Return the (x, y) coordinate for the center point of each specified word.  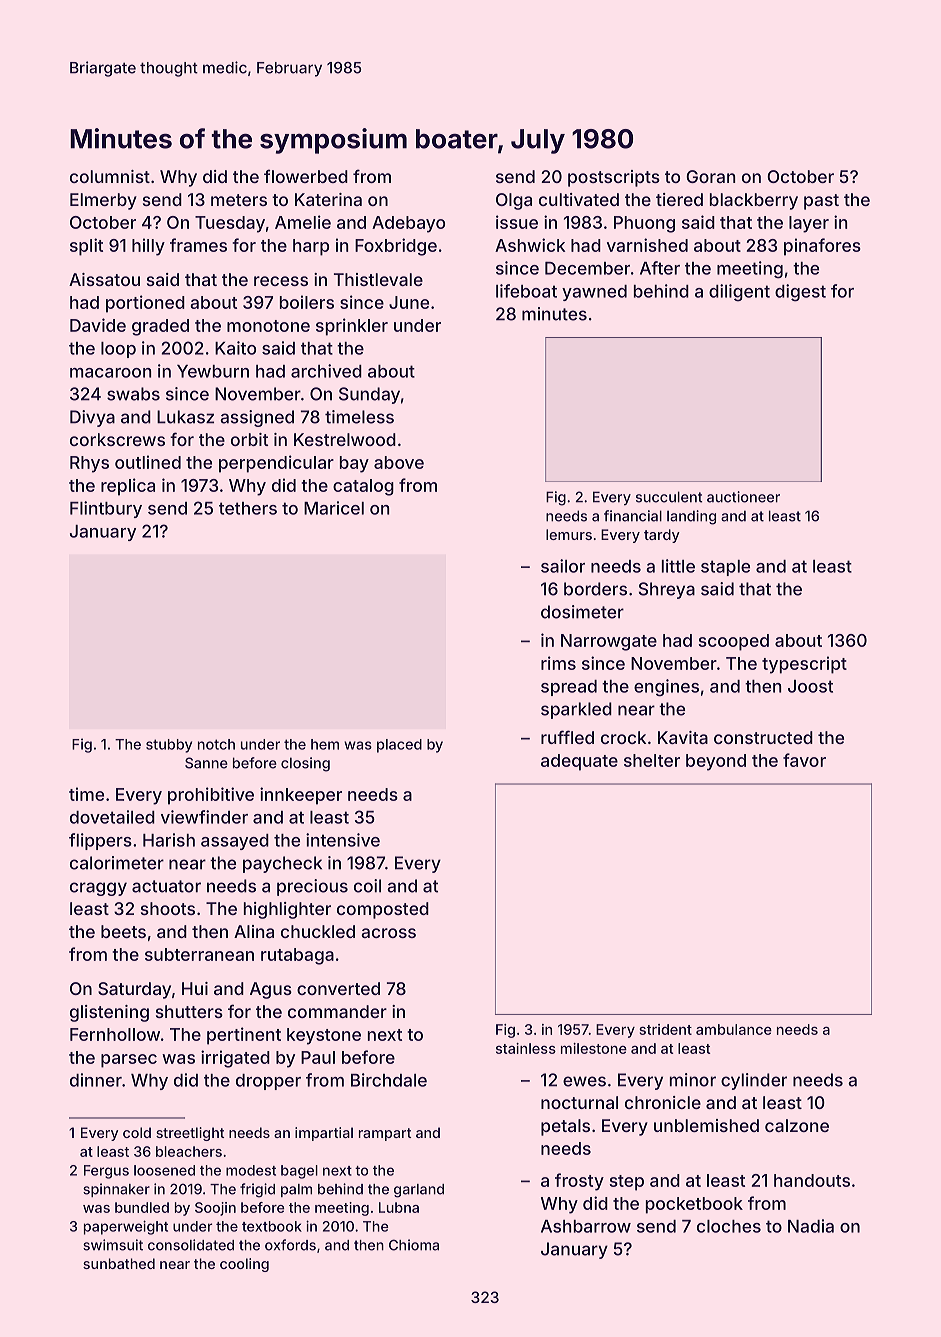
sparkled (576, 710)
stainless (526, 1048)
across (388, 933)
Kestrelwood (345, 439)
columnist (110, 176)
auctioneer (743, 497)
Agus (271, 990)
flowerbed (306, 176)
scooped (734, 642)
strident (665, 1029)
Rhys (89, 464)
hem (325, 744)
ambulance (734, 1029)
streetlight (190, 1134)
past (821, 202)
